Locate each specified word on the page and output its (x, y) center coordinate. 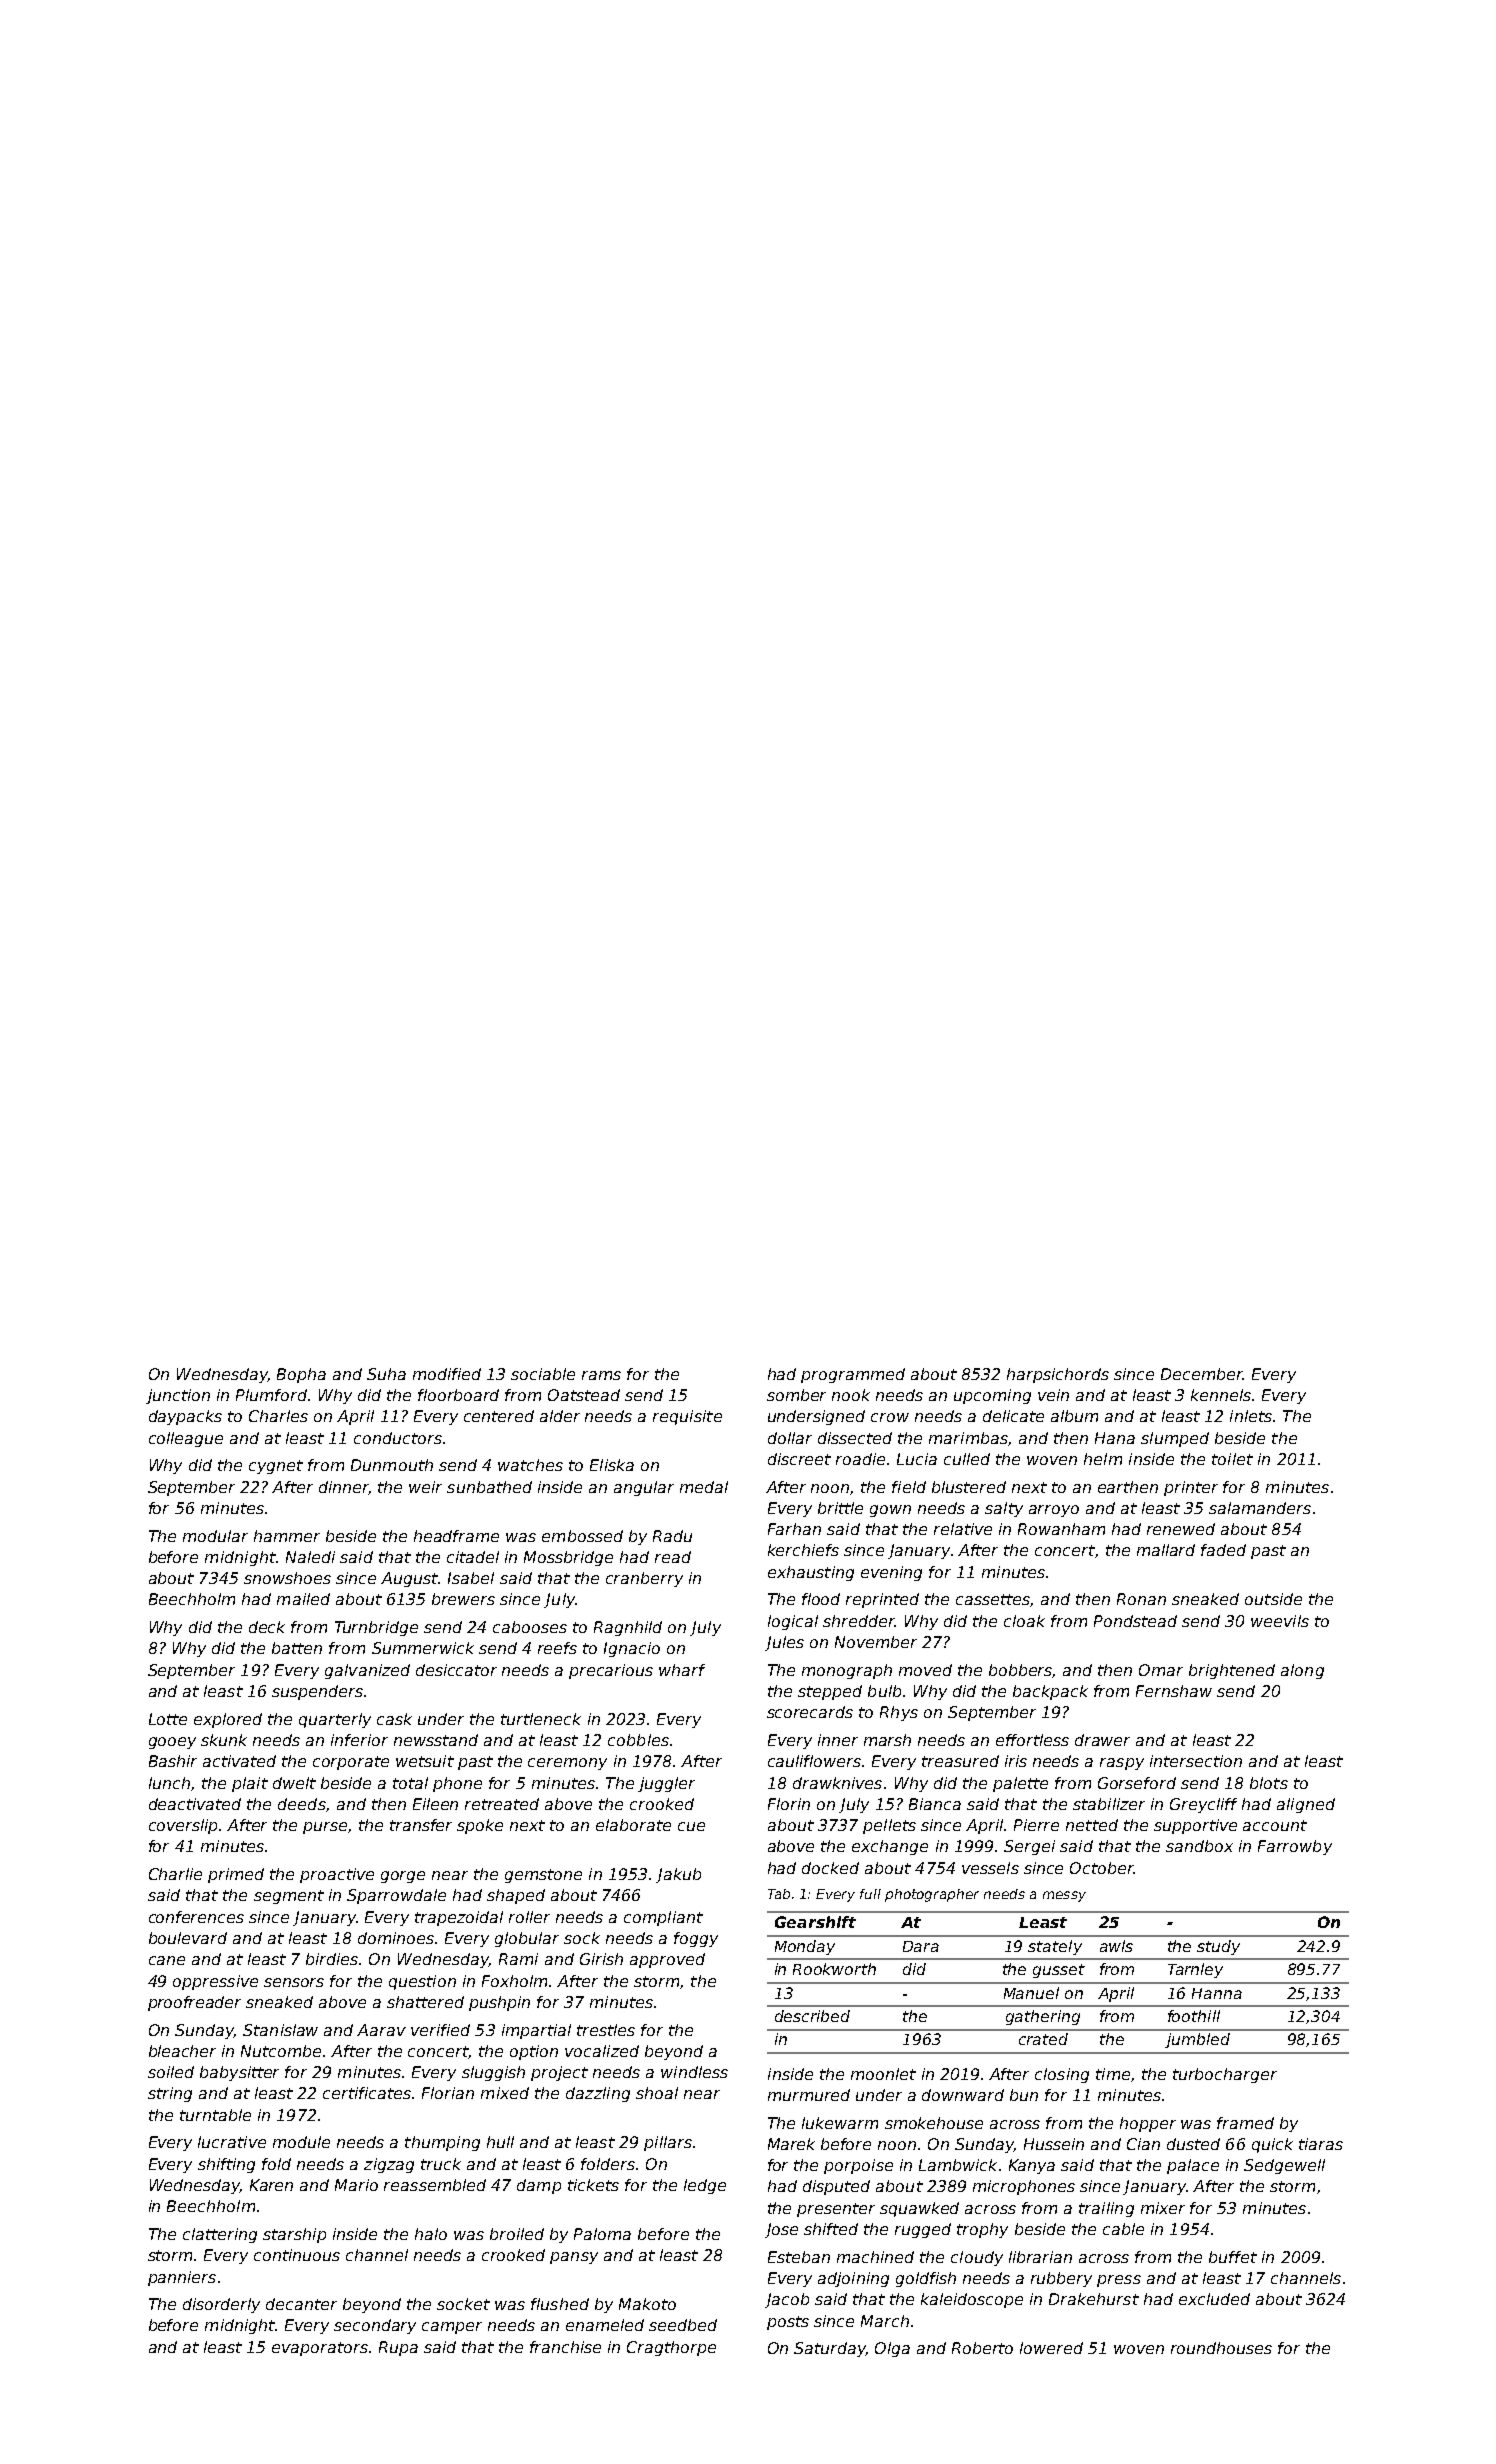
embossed (582, 1536)
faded (1223, 1550)
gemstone (543, 1876)
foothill (1194, 2016)
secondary (375, 2326)
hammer (287, 1536)
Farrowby (1295, 1847)
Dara (921, 1946)
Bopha (301, 1375)
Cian (1143, 2144)
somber (796, 1395)
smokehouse (934, 2123)
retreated (502, 1804)
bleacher (182, 2051)
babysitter (239, 2073)
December (1202, 1374)
